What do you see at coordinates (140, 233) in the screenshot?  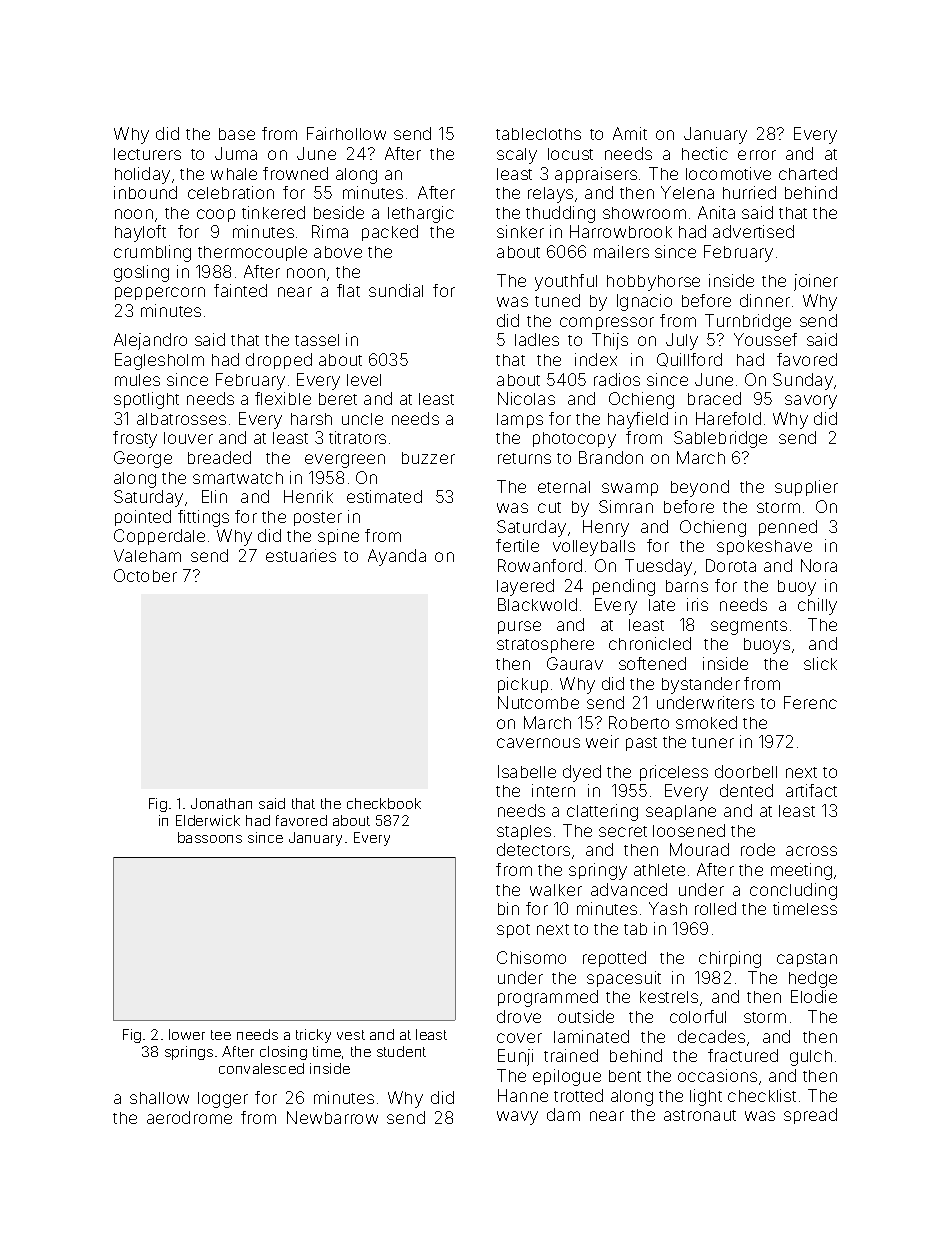 I see `hayloft` at bounding box center [140, 233].
